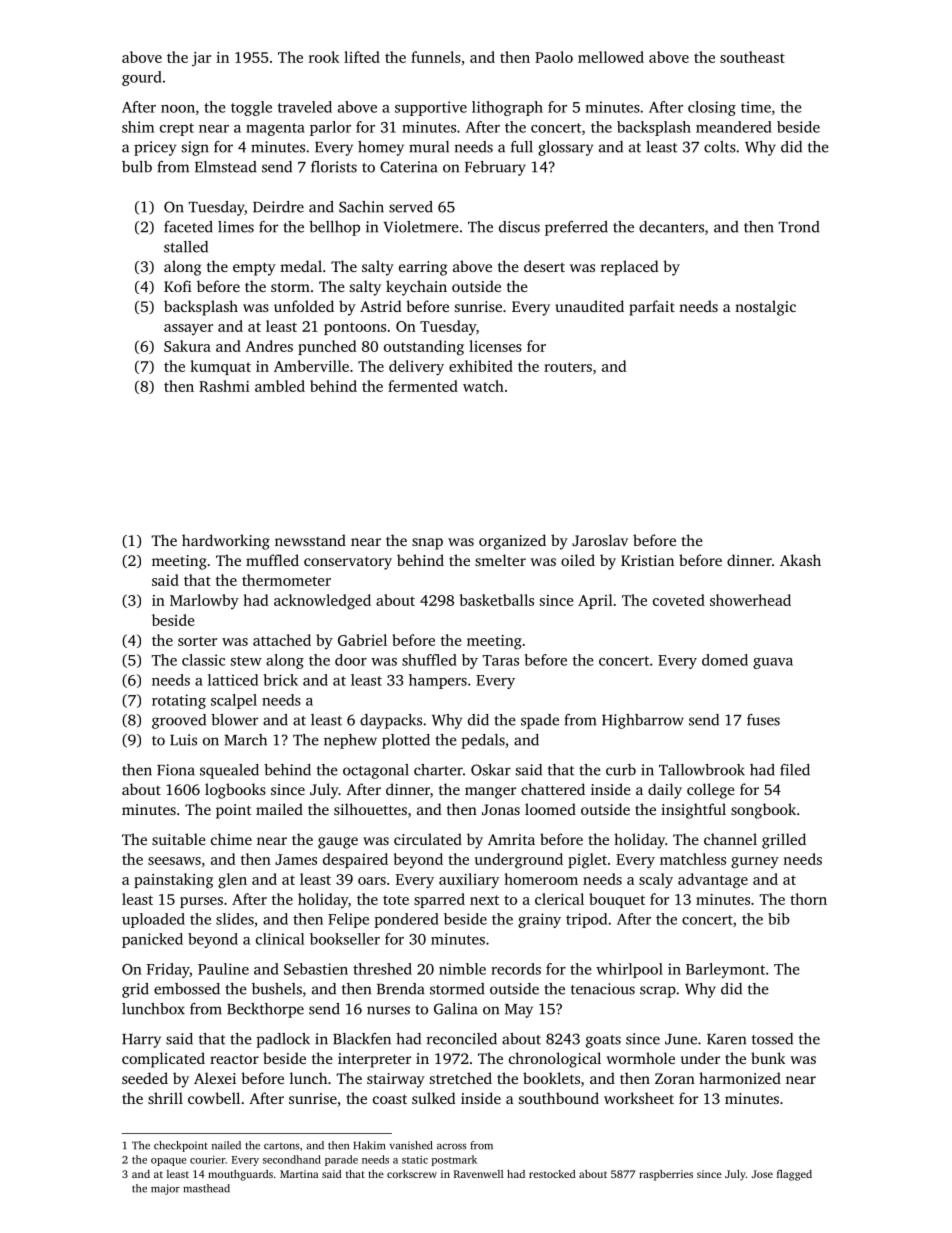 Image resolution: width=952 pixels, height=1233 pixels. What do you see at coordinates (600, 540) in the image?
I see `Jaroslav` at bounding box center [600, 540].
